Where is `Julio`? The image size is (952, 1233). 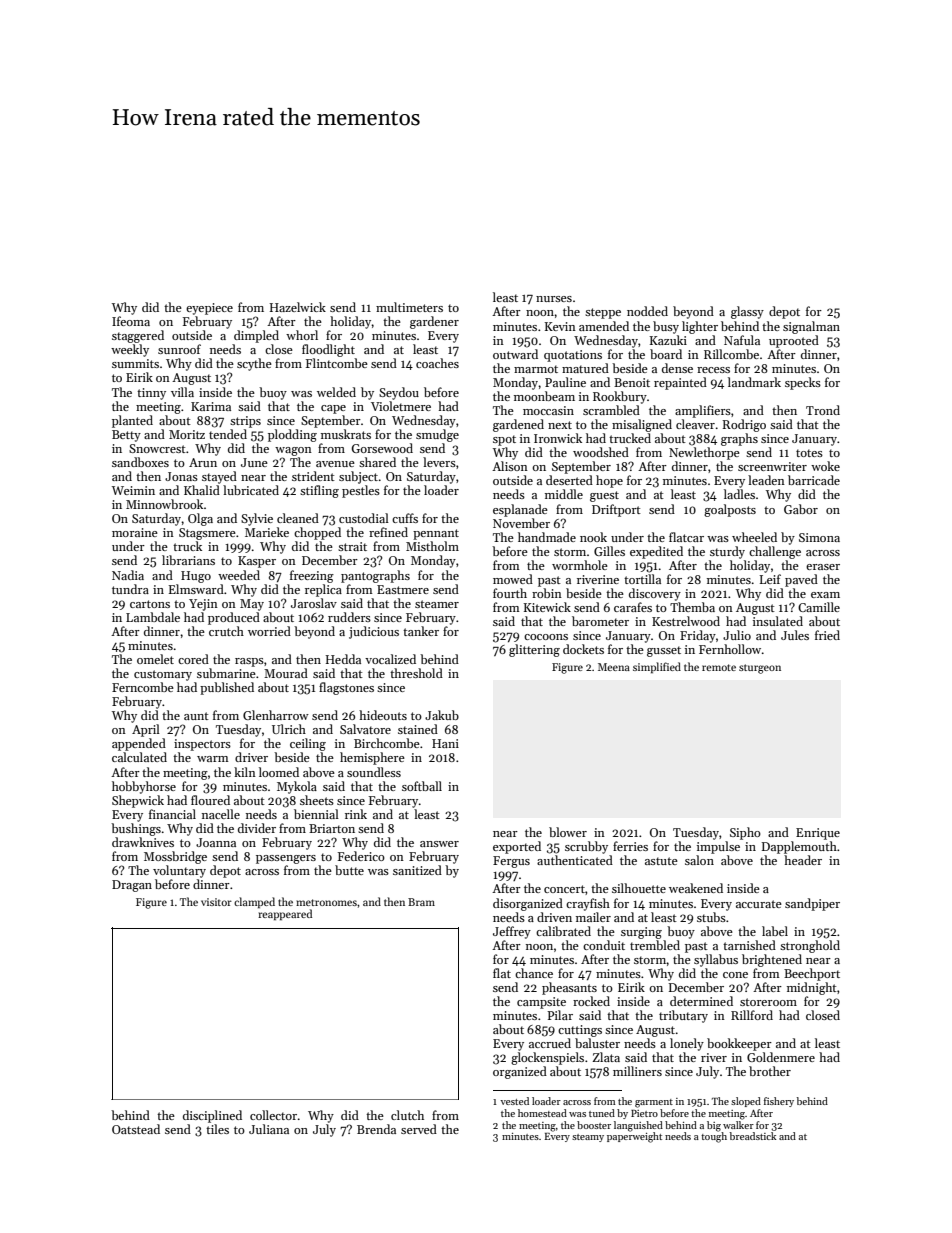
Julio is located at coordinates (737, 635).
